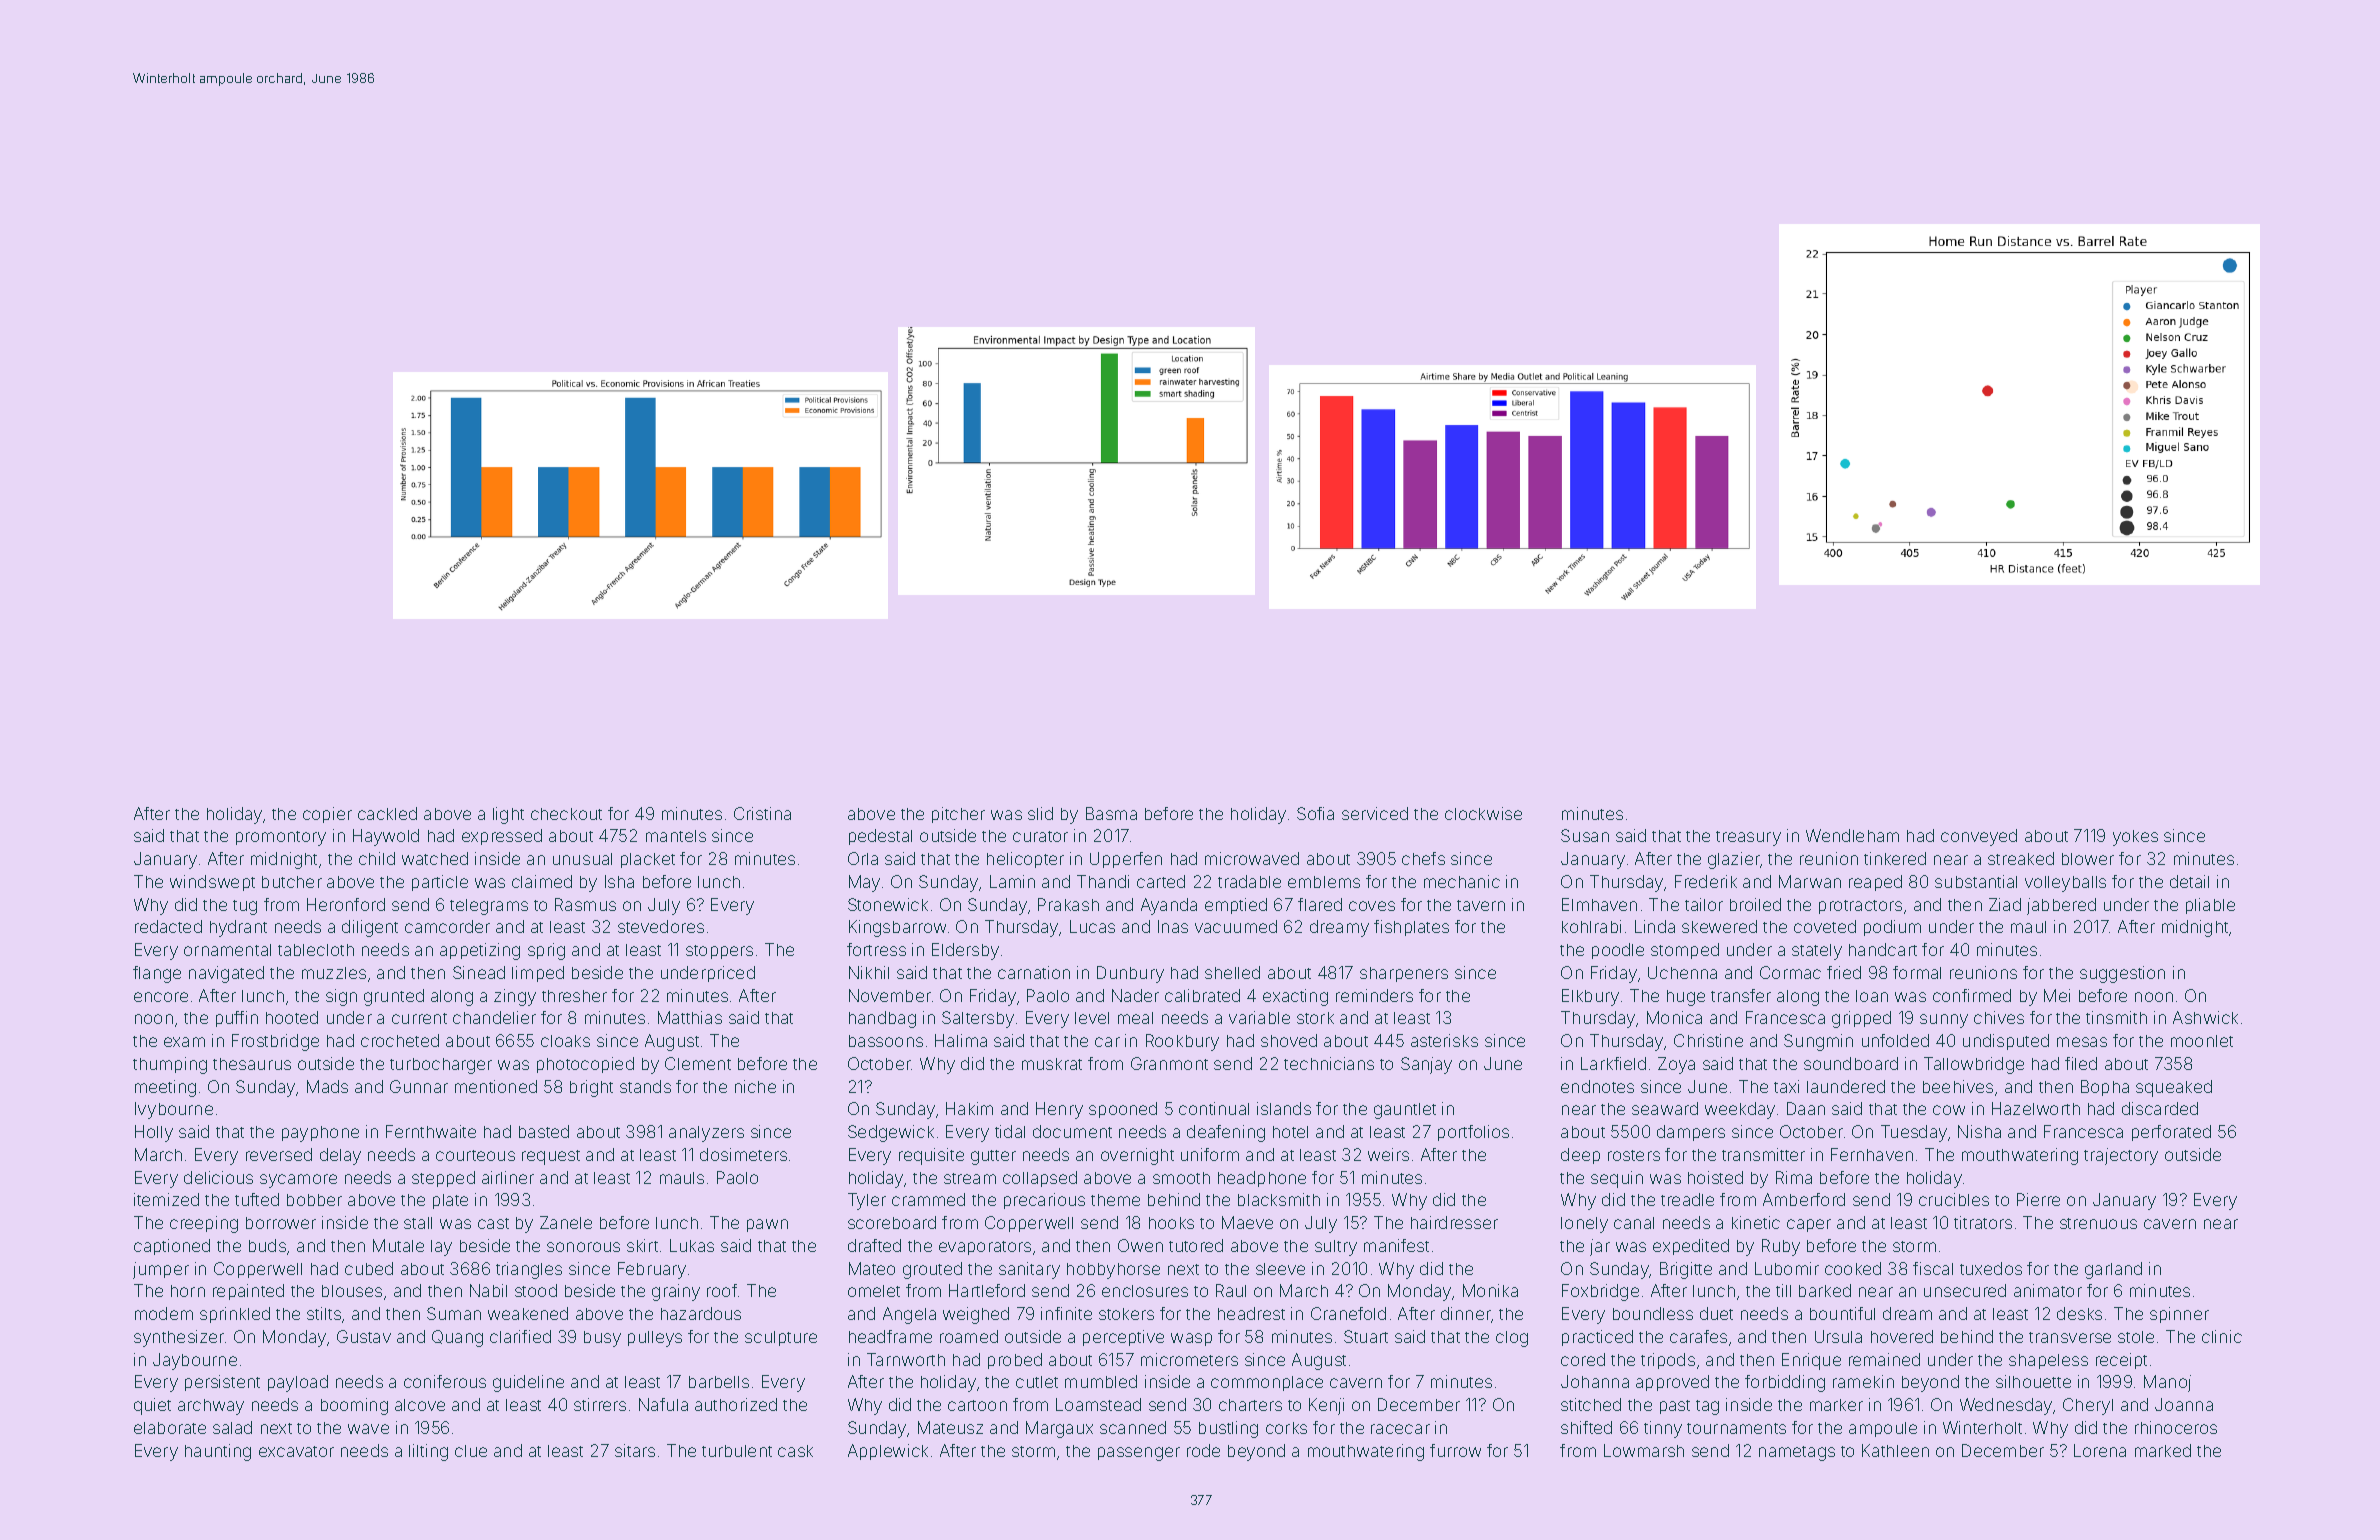 Image resolution: width=2380 pixels, height=1540 pixels. Describe the element at coordinates (1068, 904) in the screenshot. I see `Prakash` at that location.
